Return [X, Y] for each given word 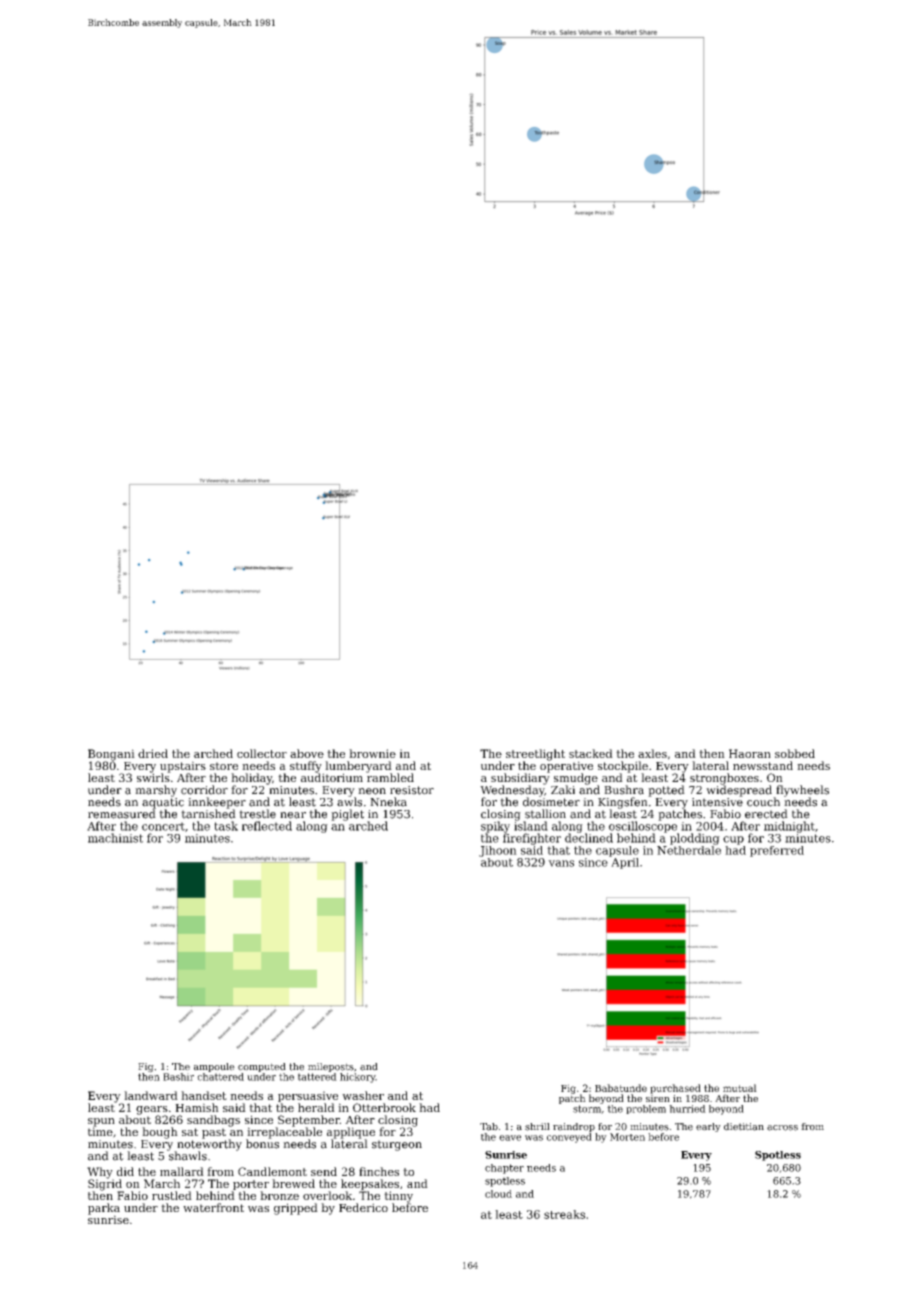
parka [104, 1209]
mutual [740, 1088]
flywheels [802, 791]
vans [561, 863]
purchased [675, 1089]
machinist [115, 838]
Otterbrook [384, 1107]
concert [163, 826]
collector [262, 753]
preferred [777, 851]
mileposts [331, 1067]
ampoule [214, 1067]
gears [152, 1110]
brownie [372, 753]
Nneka [388, 802]
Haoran [750, 753]
